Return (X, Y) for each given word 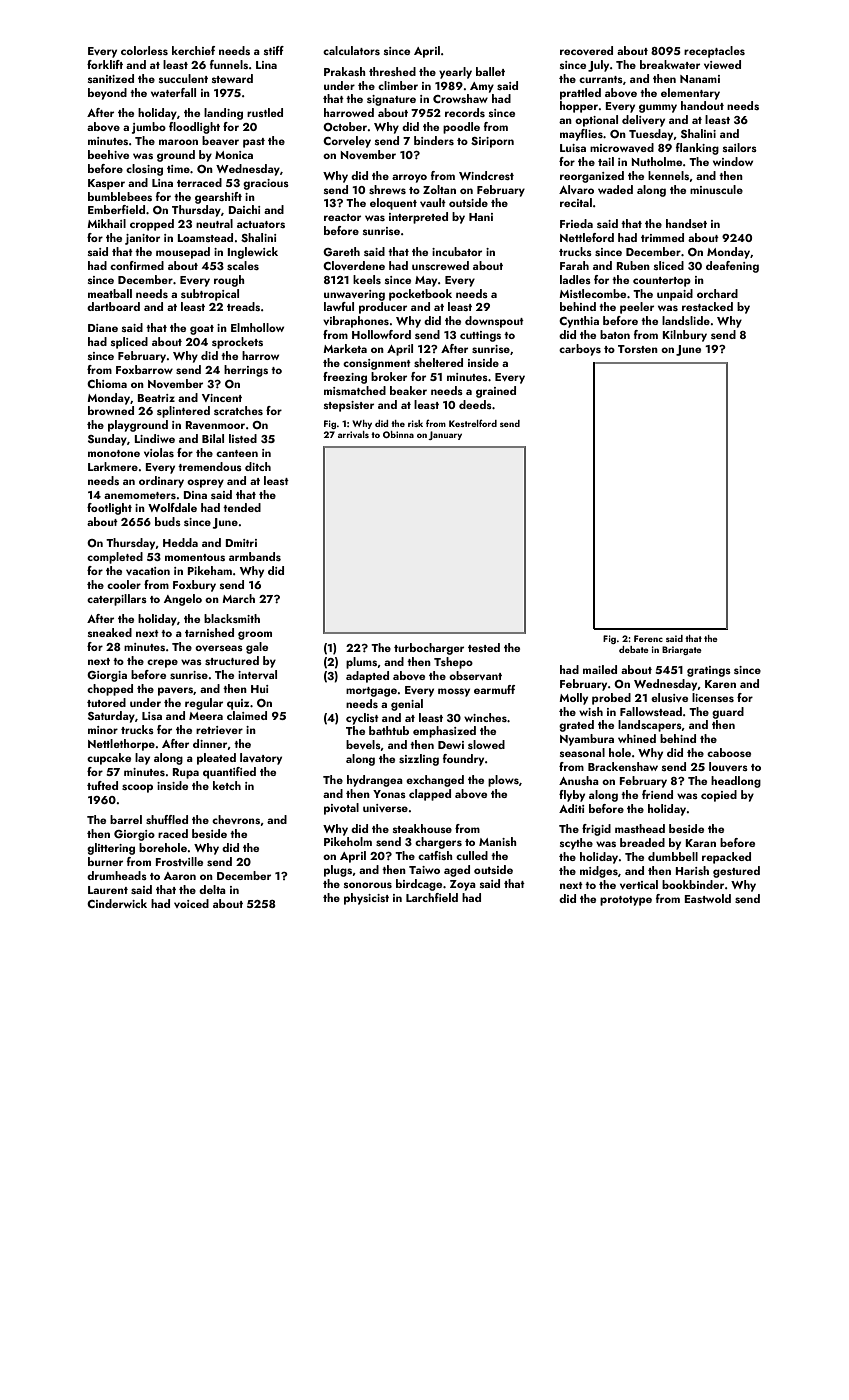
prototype (626, 901)
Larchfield (432, 897)
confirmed (137, 265)
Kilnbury (684, 336)
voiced (191, 903)
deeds (475, 404)
